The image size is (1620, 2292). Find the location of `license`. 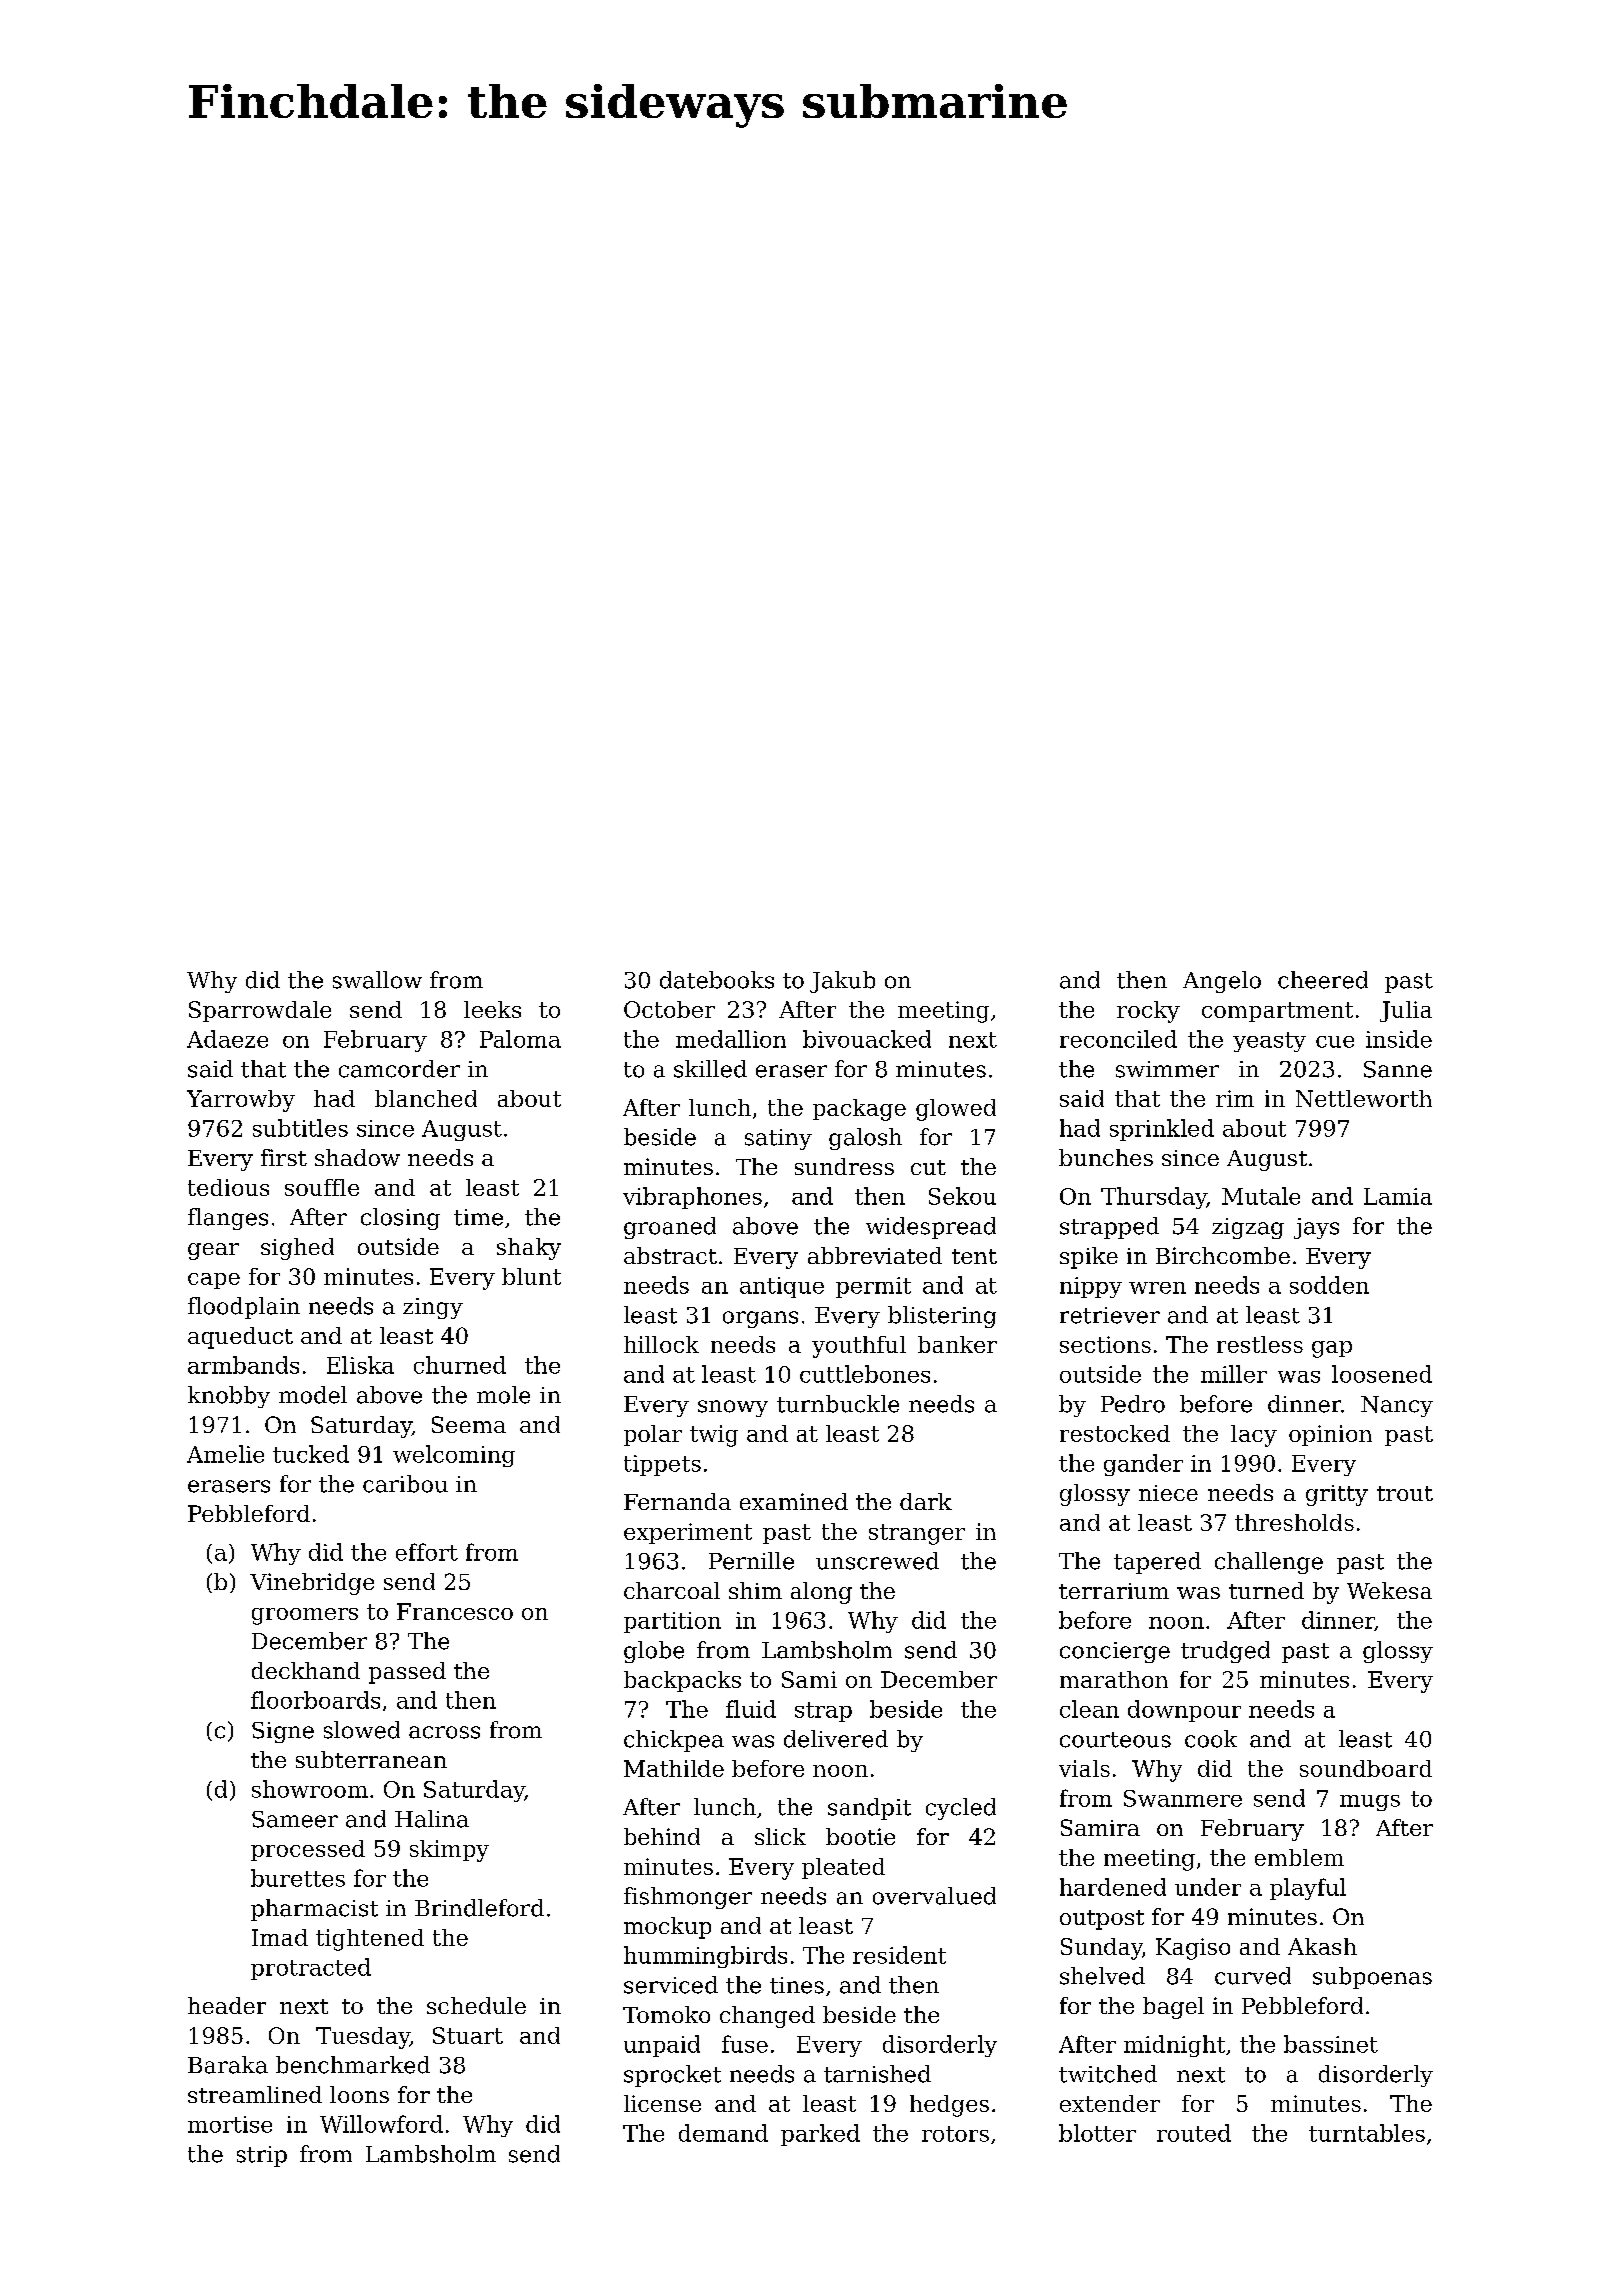

license is located at coordinates (662, 2103).
